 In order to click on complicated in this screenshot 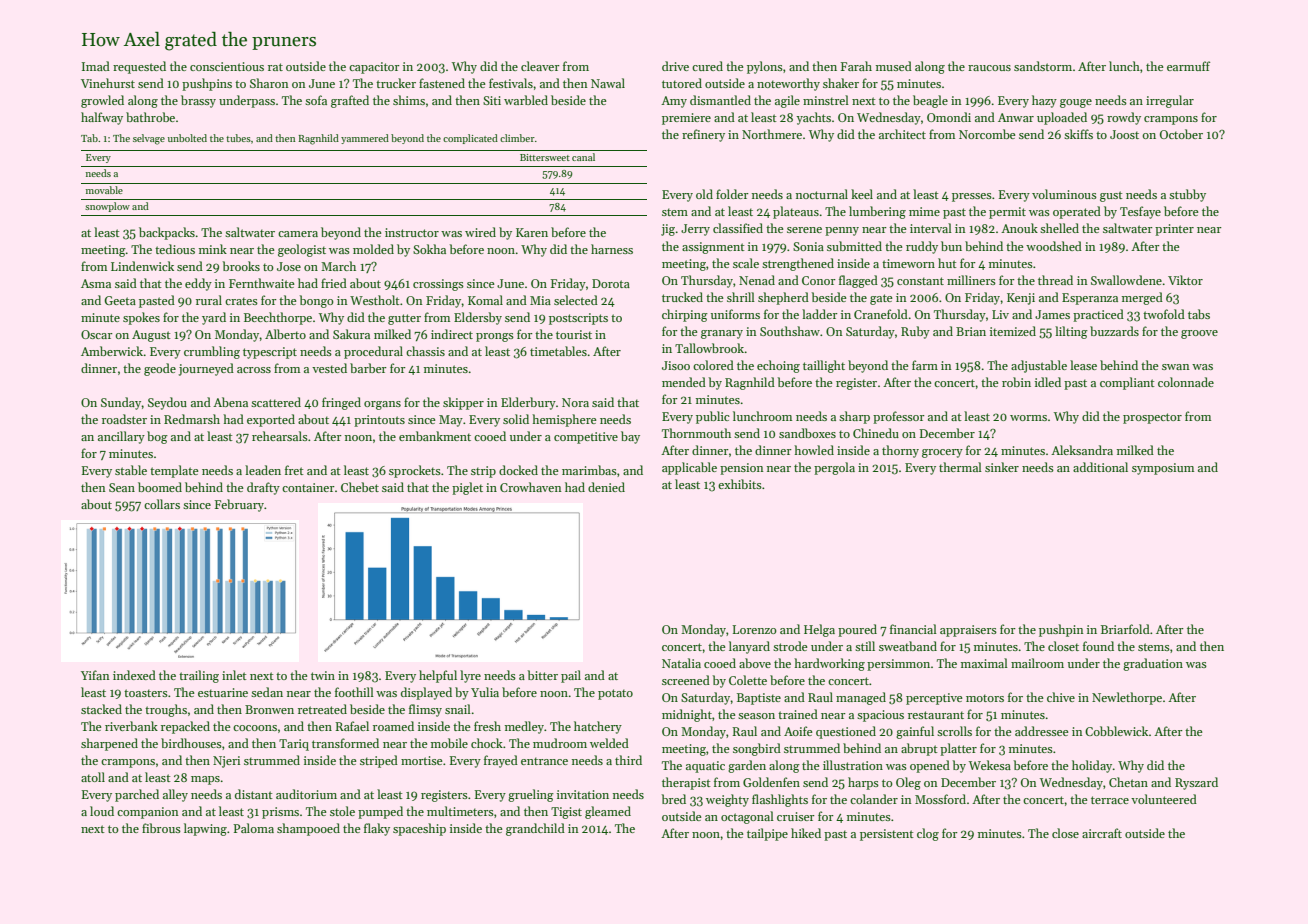, I will do `click(470, 139)`.
